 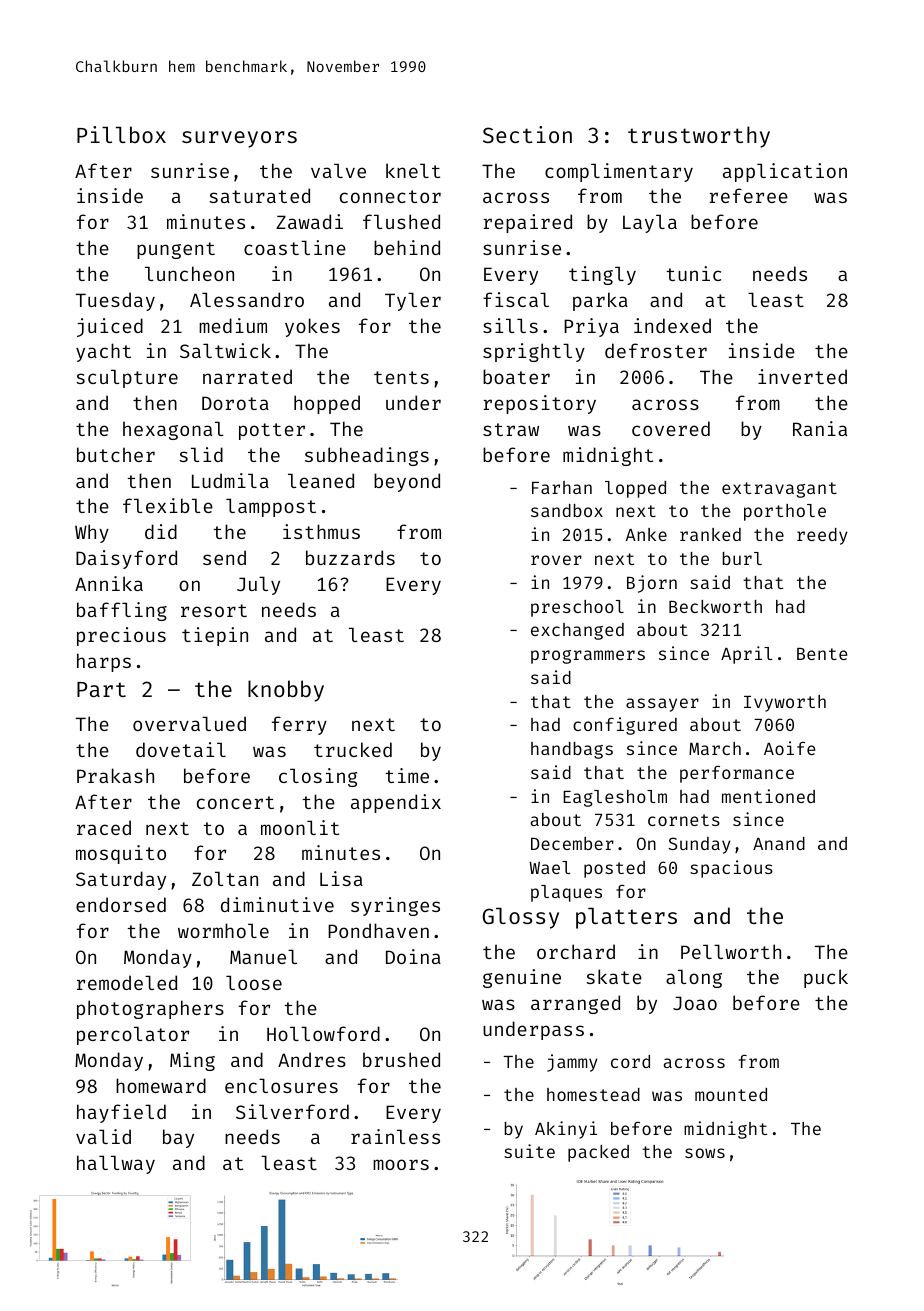 I want to click on Zoltan, so click(x=225, y=878).
